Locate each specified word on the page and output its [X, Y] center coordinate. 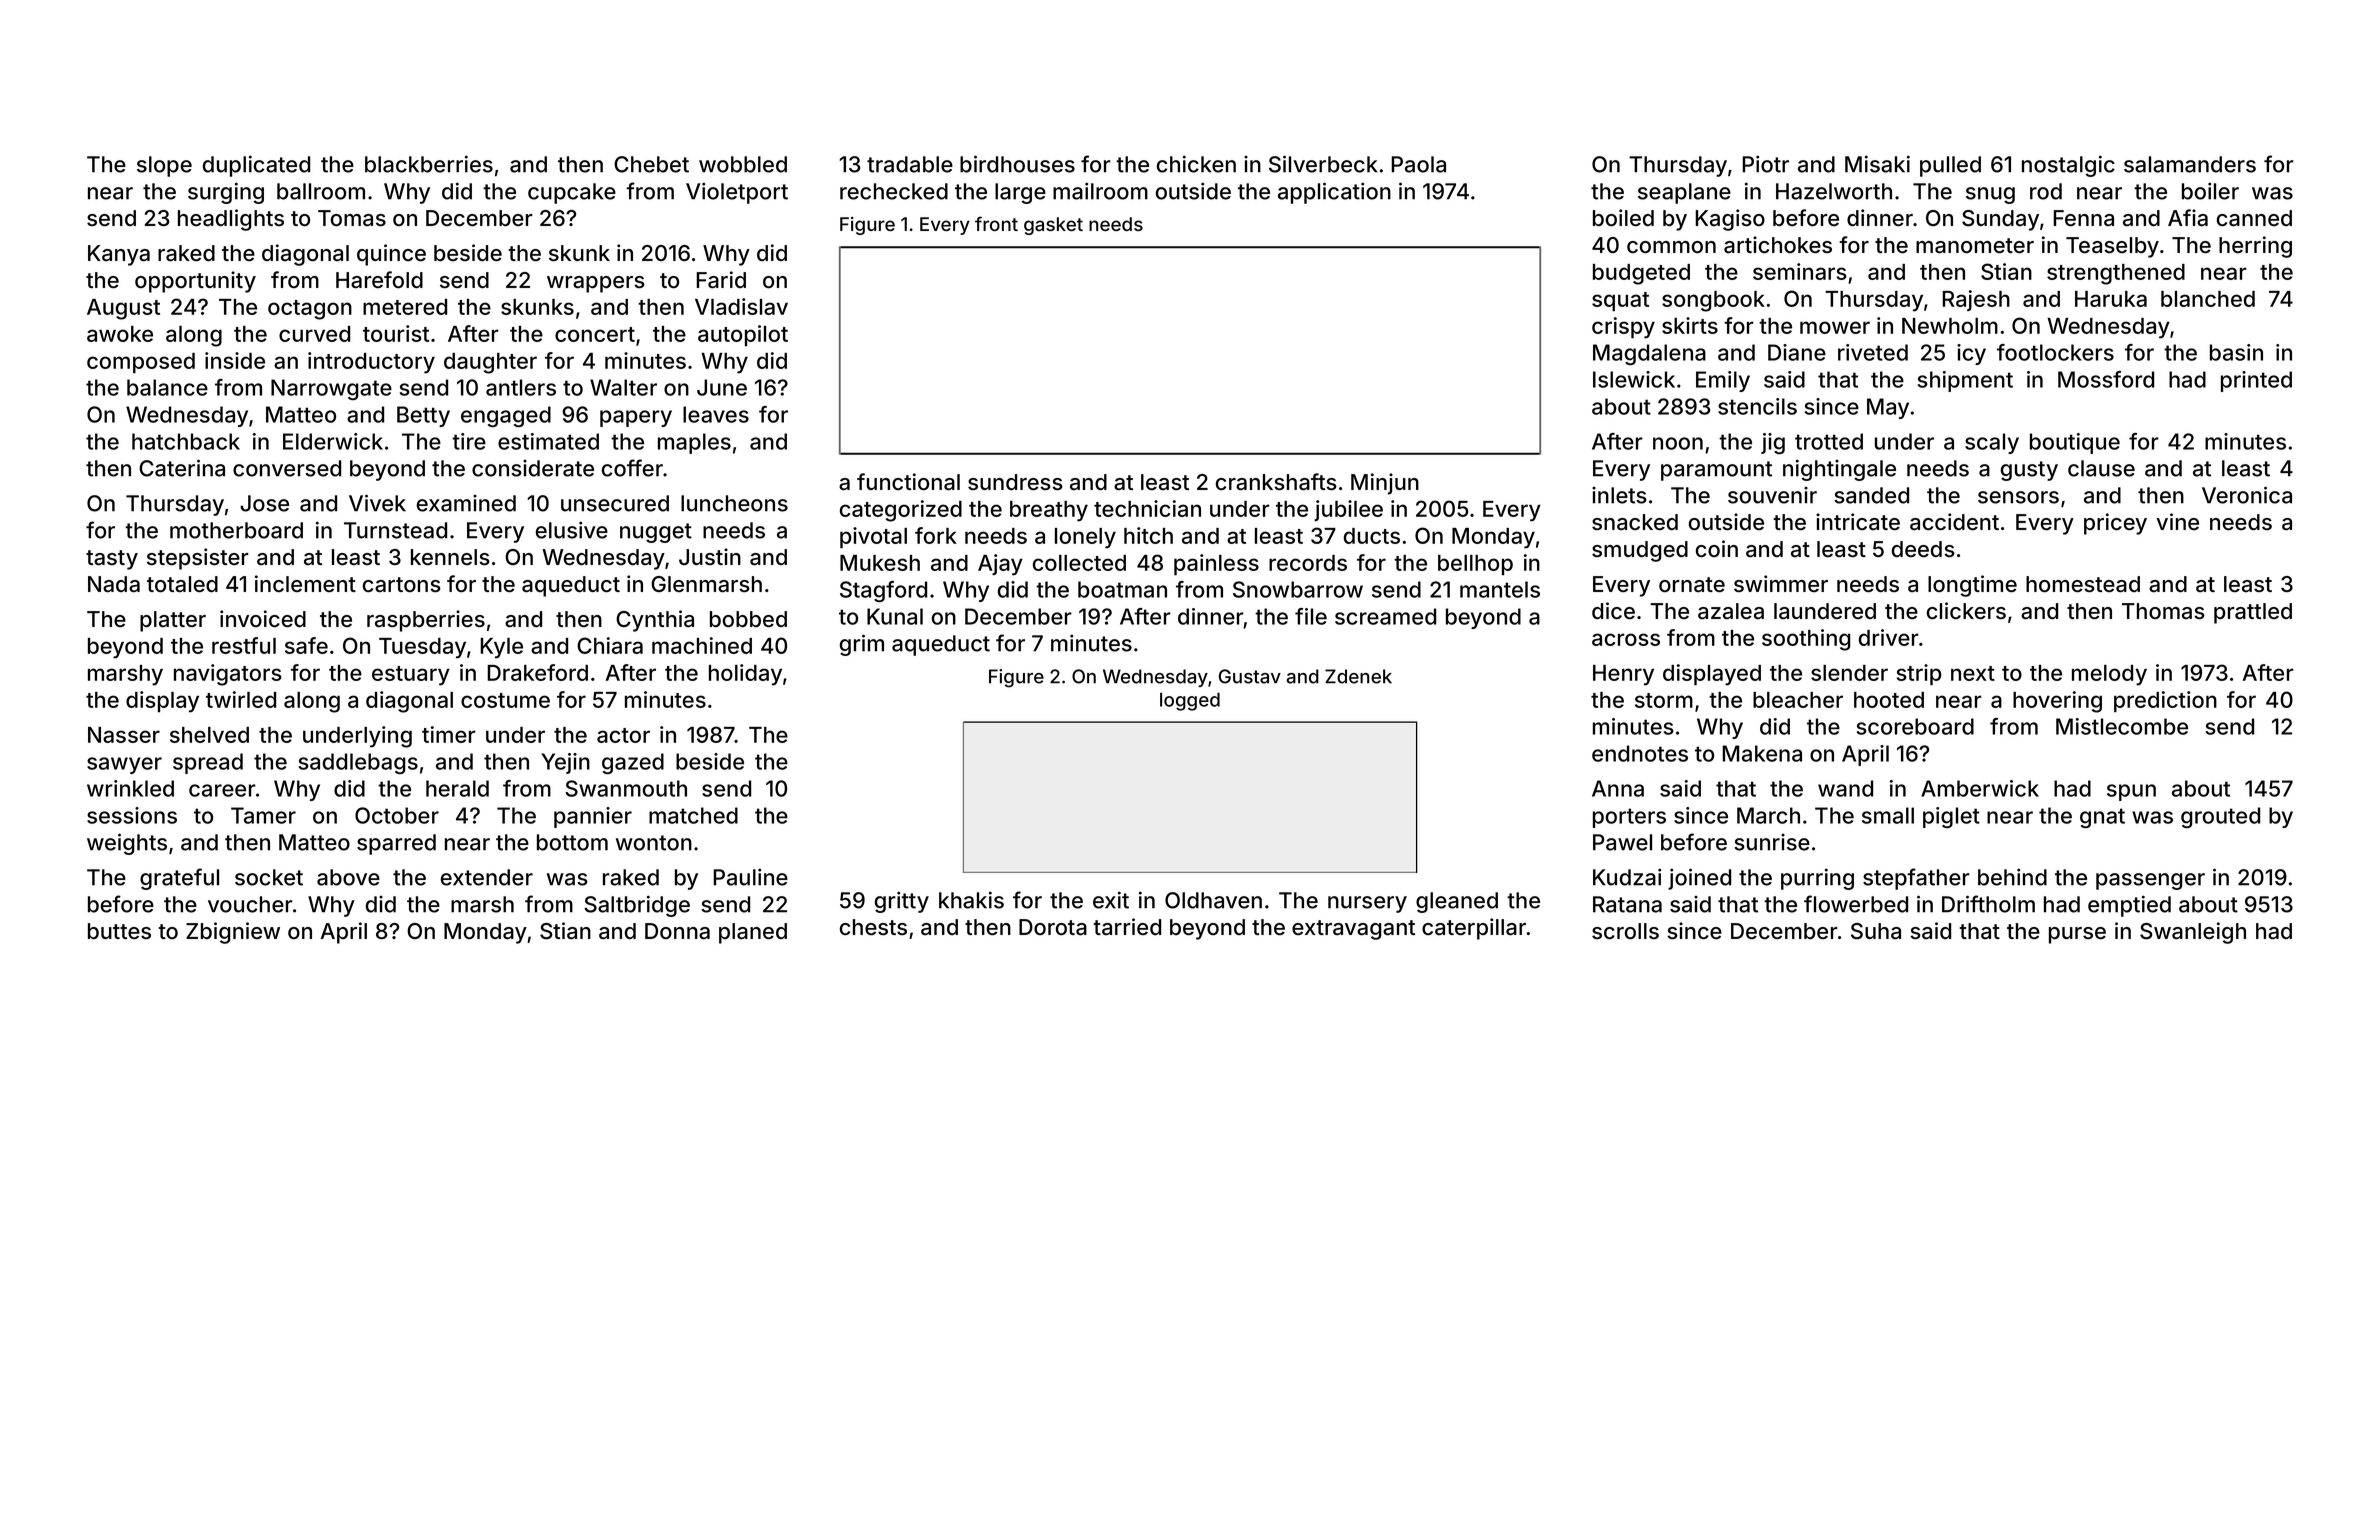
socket [269, 877]
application [1334, 193]
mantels [1500, 589]
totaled [182, 584]
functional [908, 482]
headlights [231, 220]
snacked [1635, 522]
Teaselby [2112, 247]
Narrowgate [331, 389]
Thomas [2163, 611]
